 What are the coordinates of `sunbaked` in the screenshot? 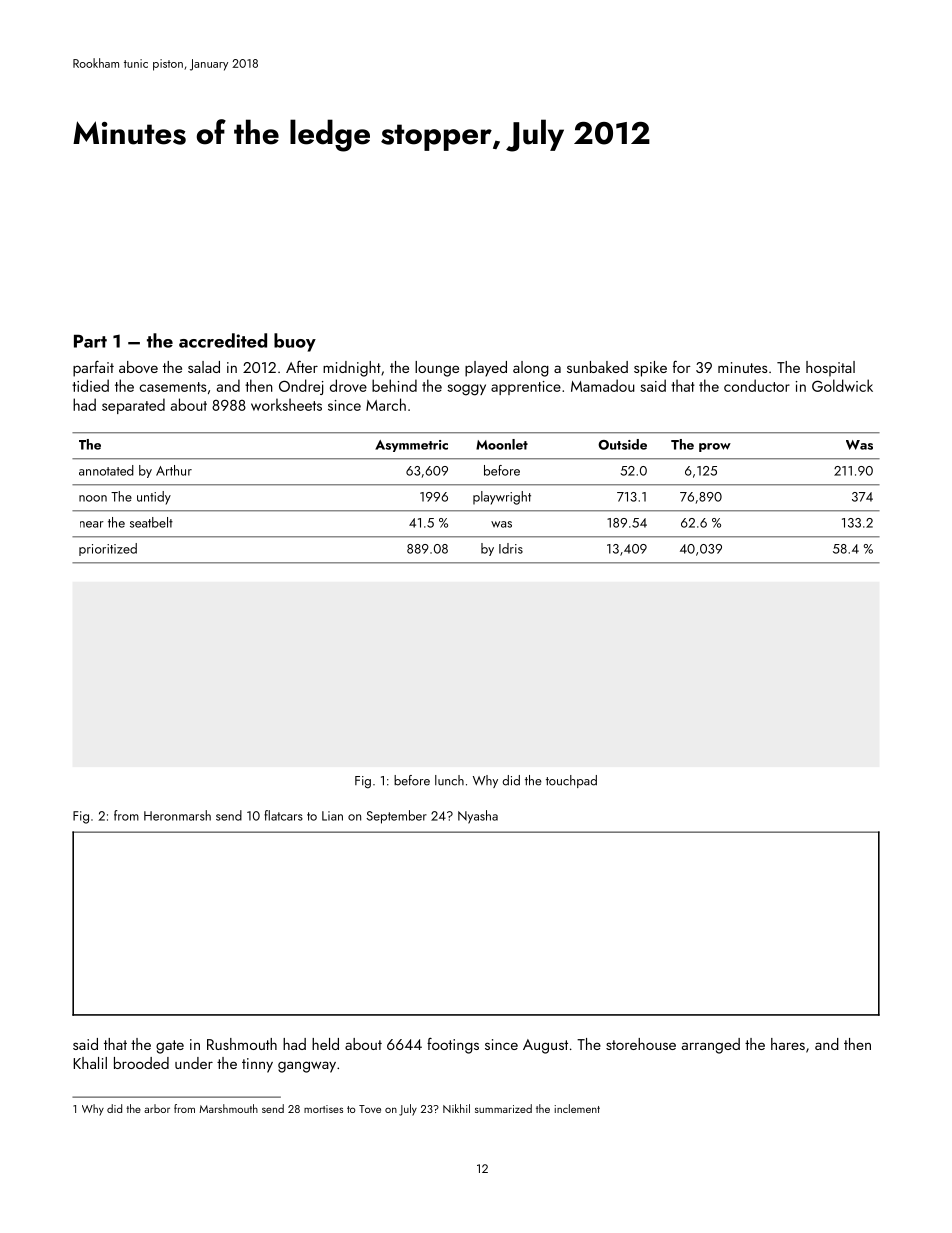 It's located at (597, 367).
